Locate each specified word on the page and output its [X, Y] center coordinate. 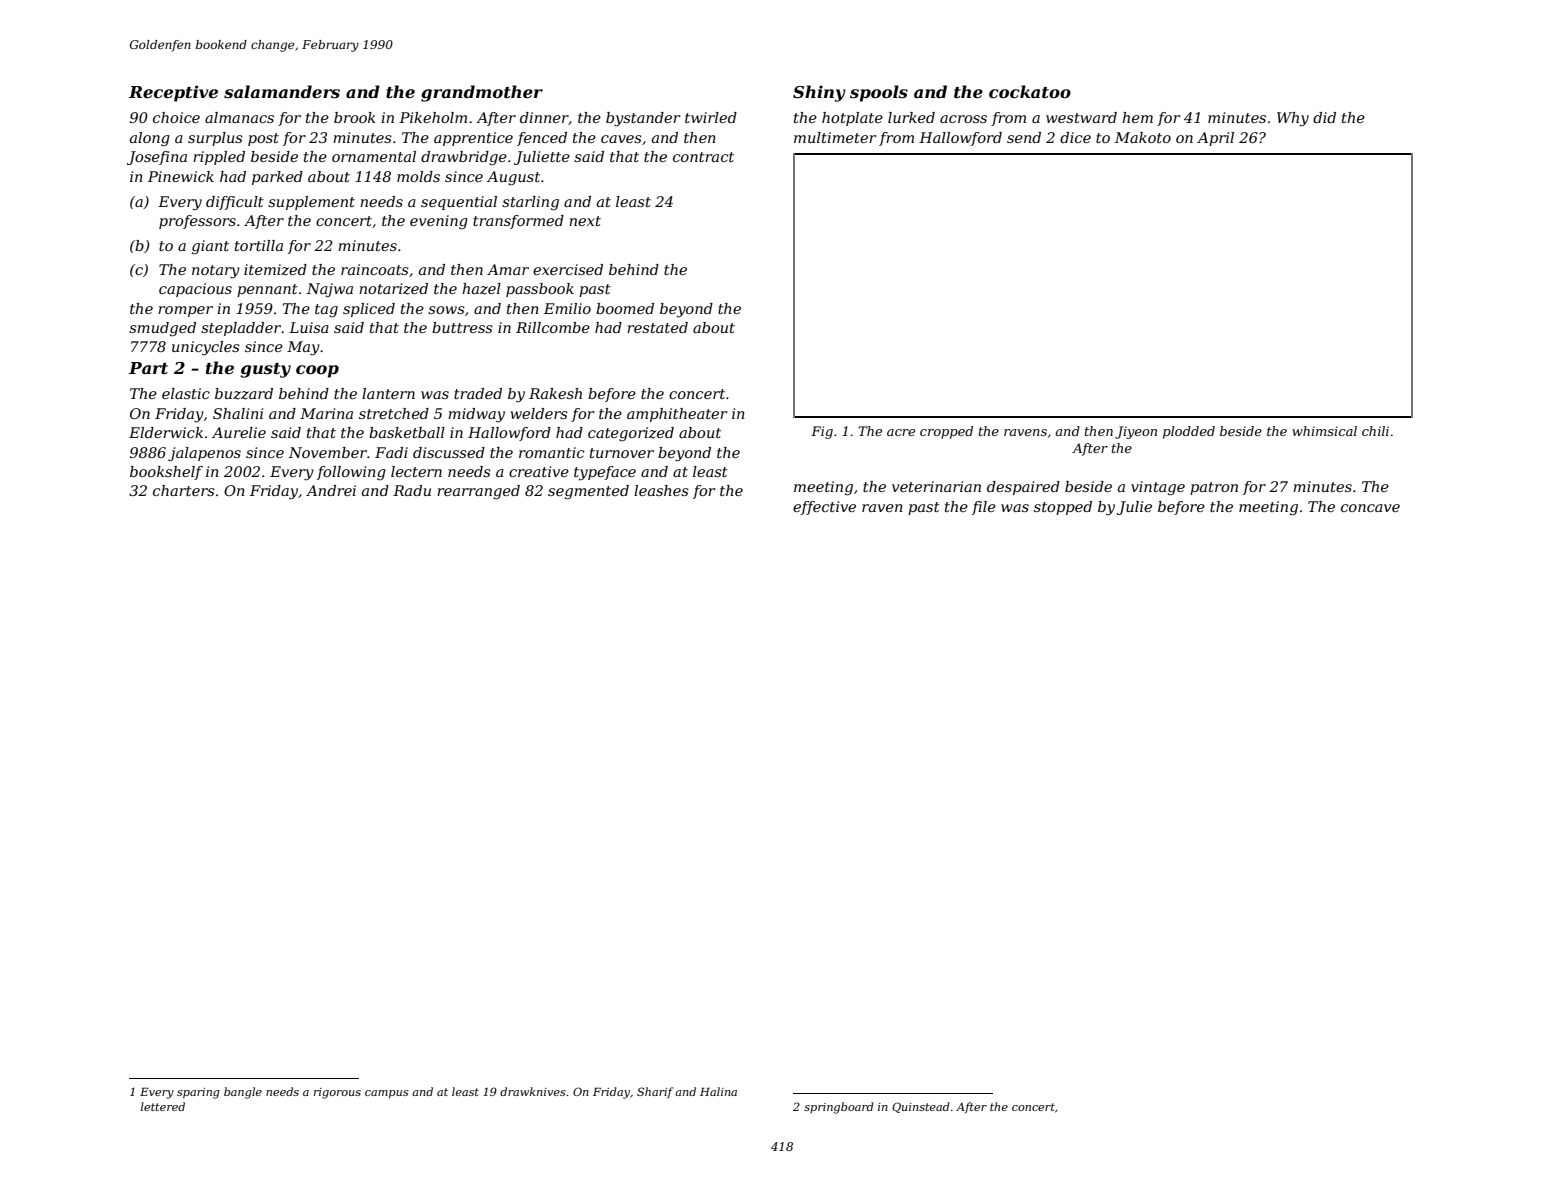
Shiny [819, 93]
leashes [661, 490]
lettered [163, 1106]
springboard [839, 1108]
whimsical [1324, 431]
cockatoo [1030, 91]
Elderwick [166, 432]
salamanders [282, 91]
